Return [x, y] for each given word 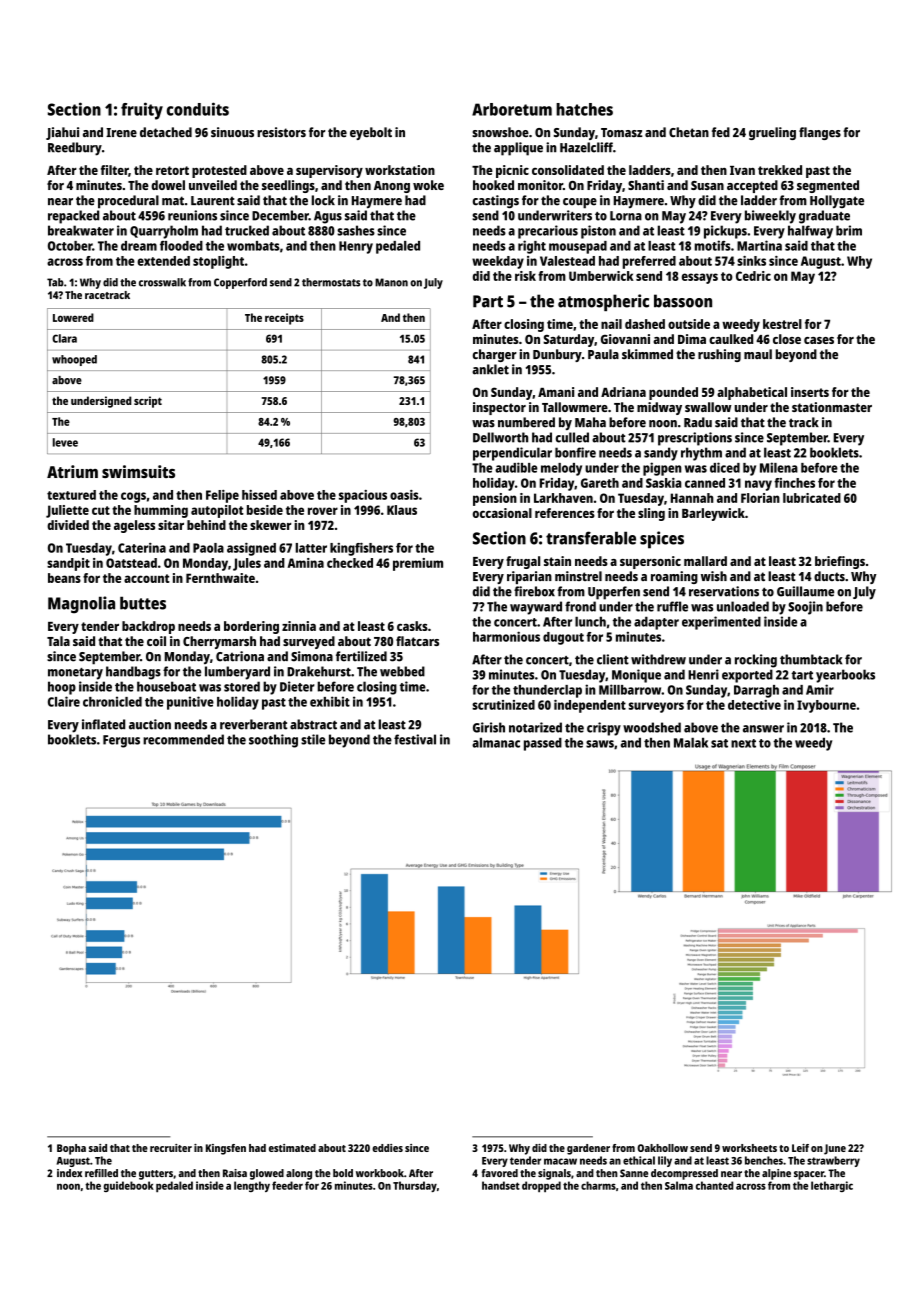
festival [415, 739]
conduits [198, 109]
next [743, 743]
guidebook [129, 1186]
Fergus [121, 741]
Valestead [567, 261]
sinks [751, 261]
